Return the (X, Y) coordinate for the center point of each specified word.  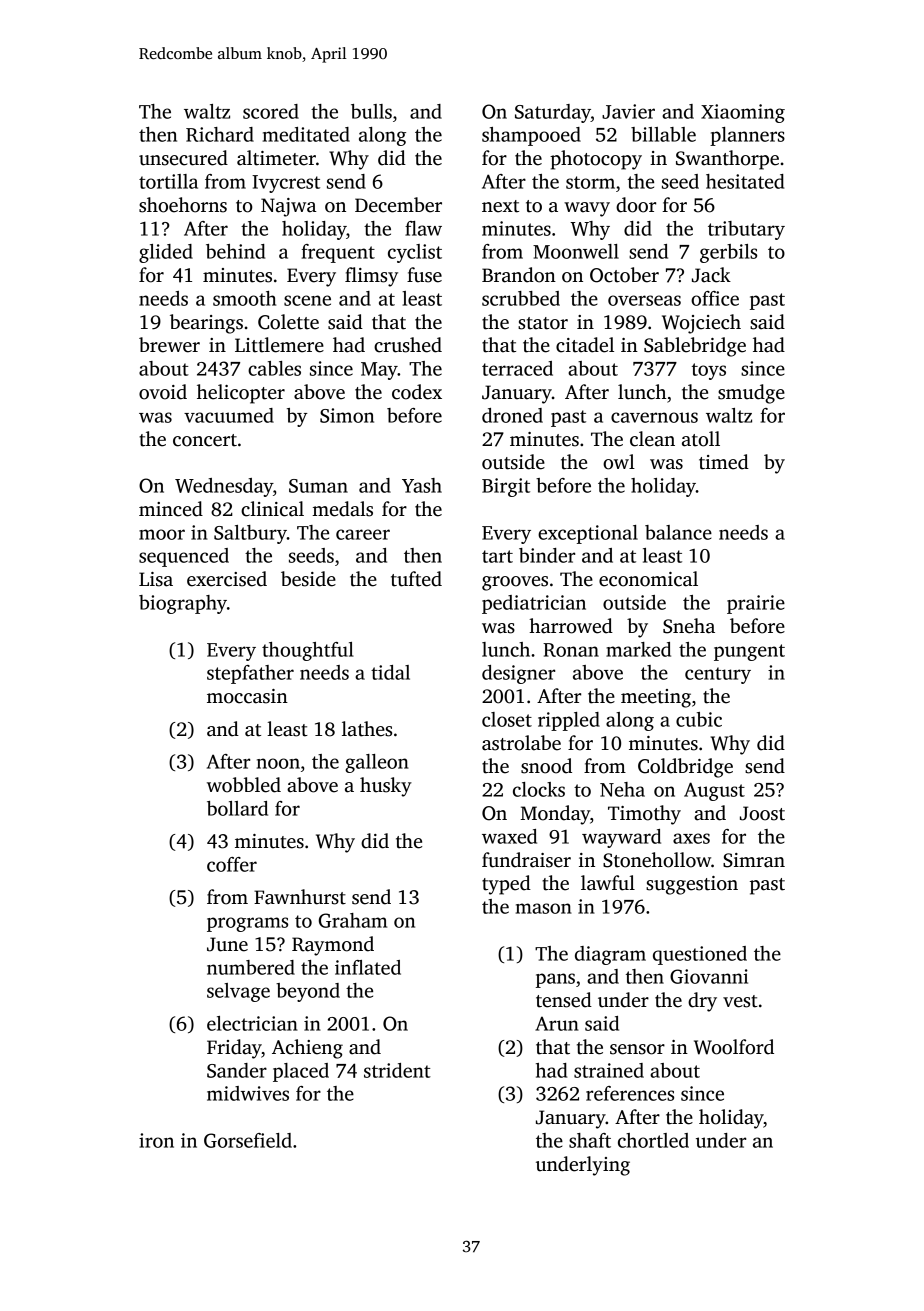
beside (308, 579)
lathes (367, 729)
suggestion (692, 885)
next (500, 206)
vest (740, 1001)
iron (156, 1140)
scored (271, 111)
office (715, 298)
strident (397, 1070)
